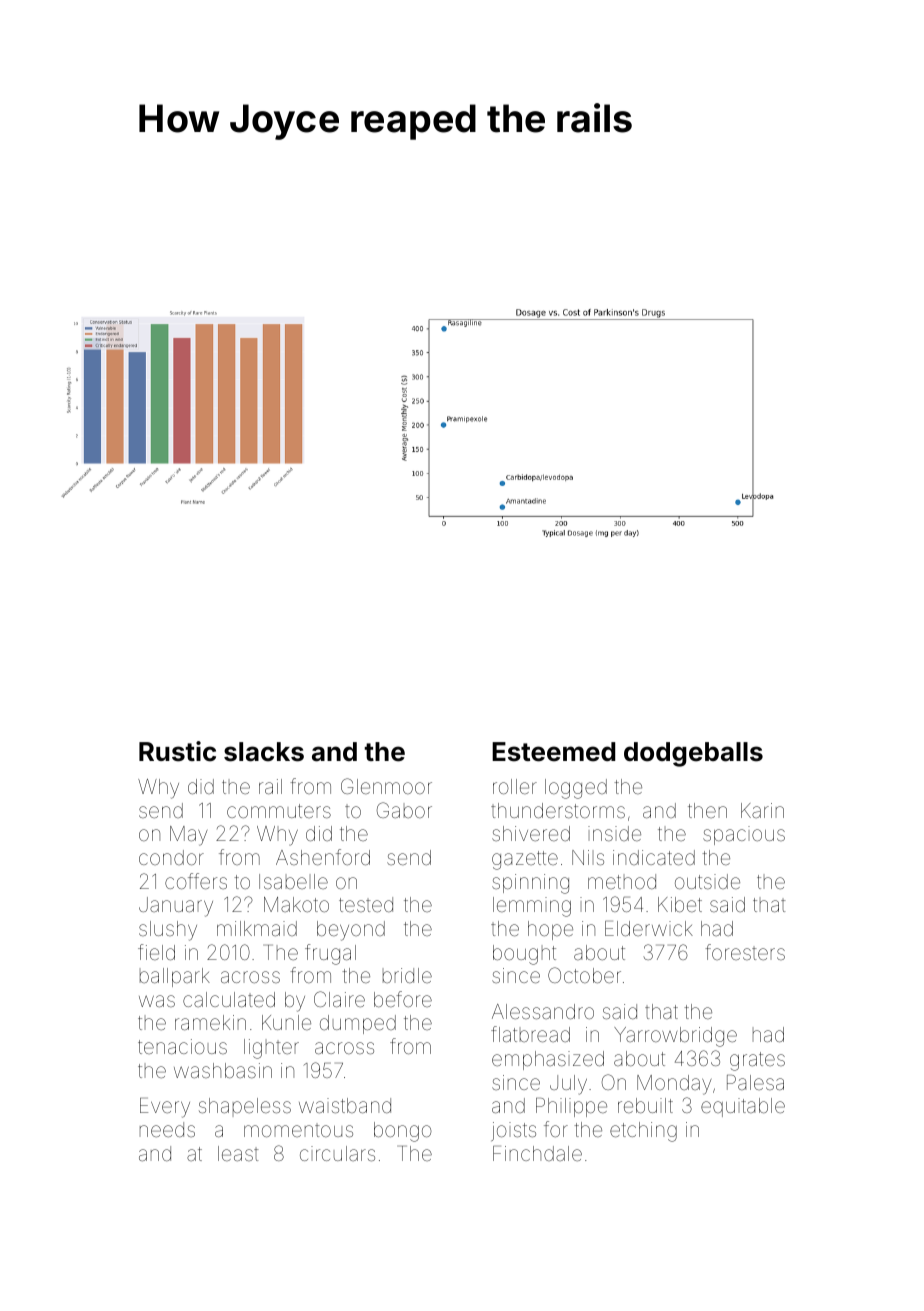 This image has width=924, height=1311. I want to click on Esteemed, so click(553, 752).
